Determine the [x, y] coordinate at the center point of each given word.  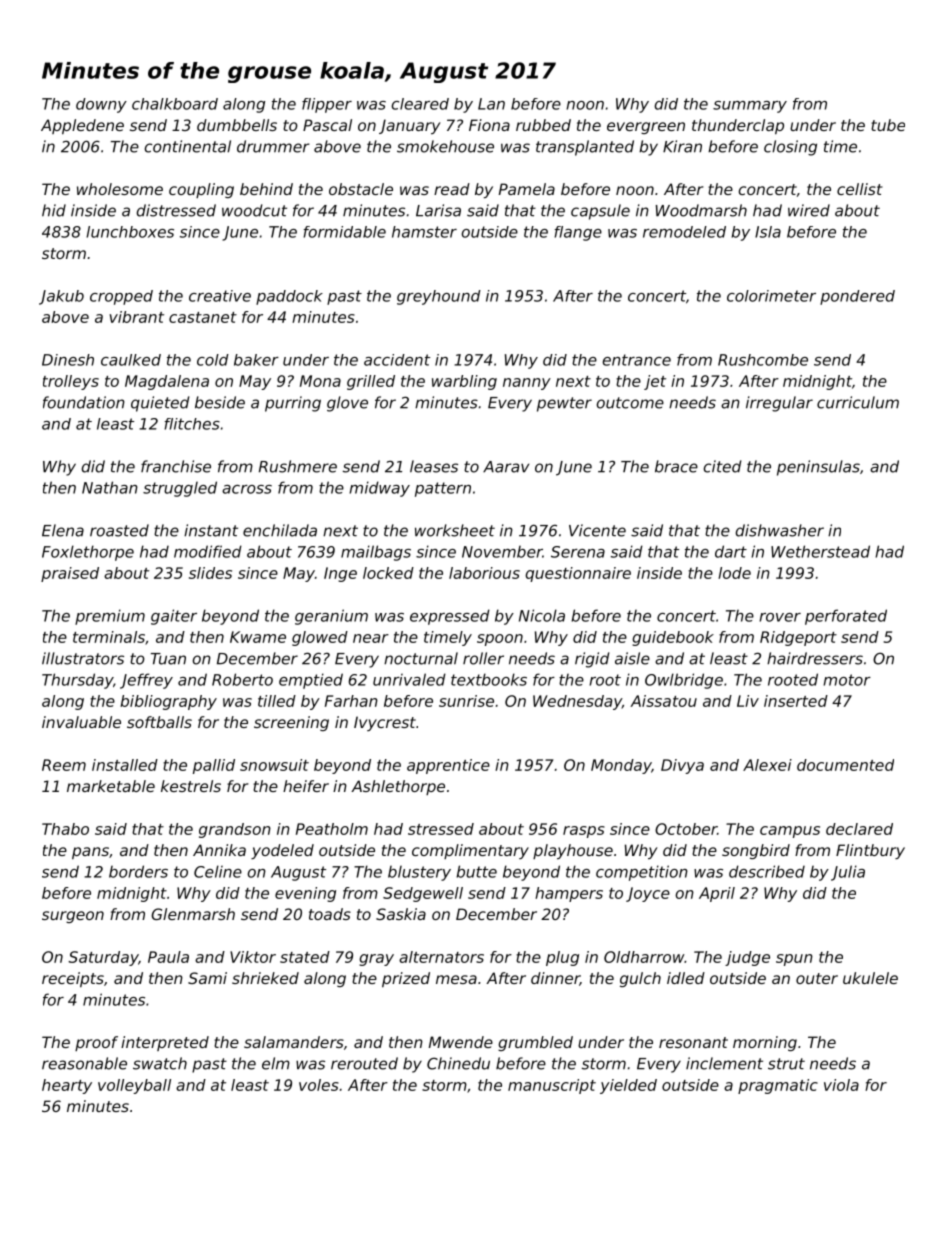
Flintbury [870, 851]
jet [655, 382]
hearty [67, 1086]
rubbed [543, 125]
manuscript [552, 1086]
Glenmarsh [193, 914]
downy [101, 105]
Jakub [61, 297]
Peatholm [332, 829]
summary [750, 107]
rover [780, 617]
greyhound [439, 297]
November [502, 552]
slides [210, 573]
